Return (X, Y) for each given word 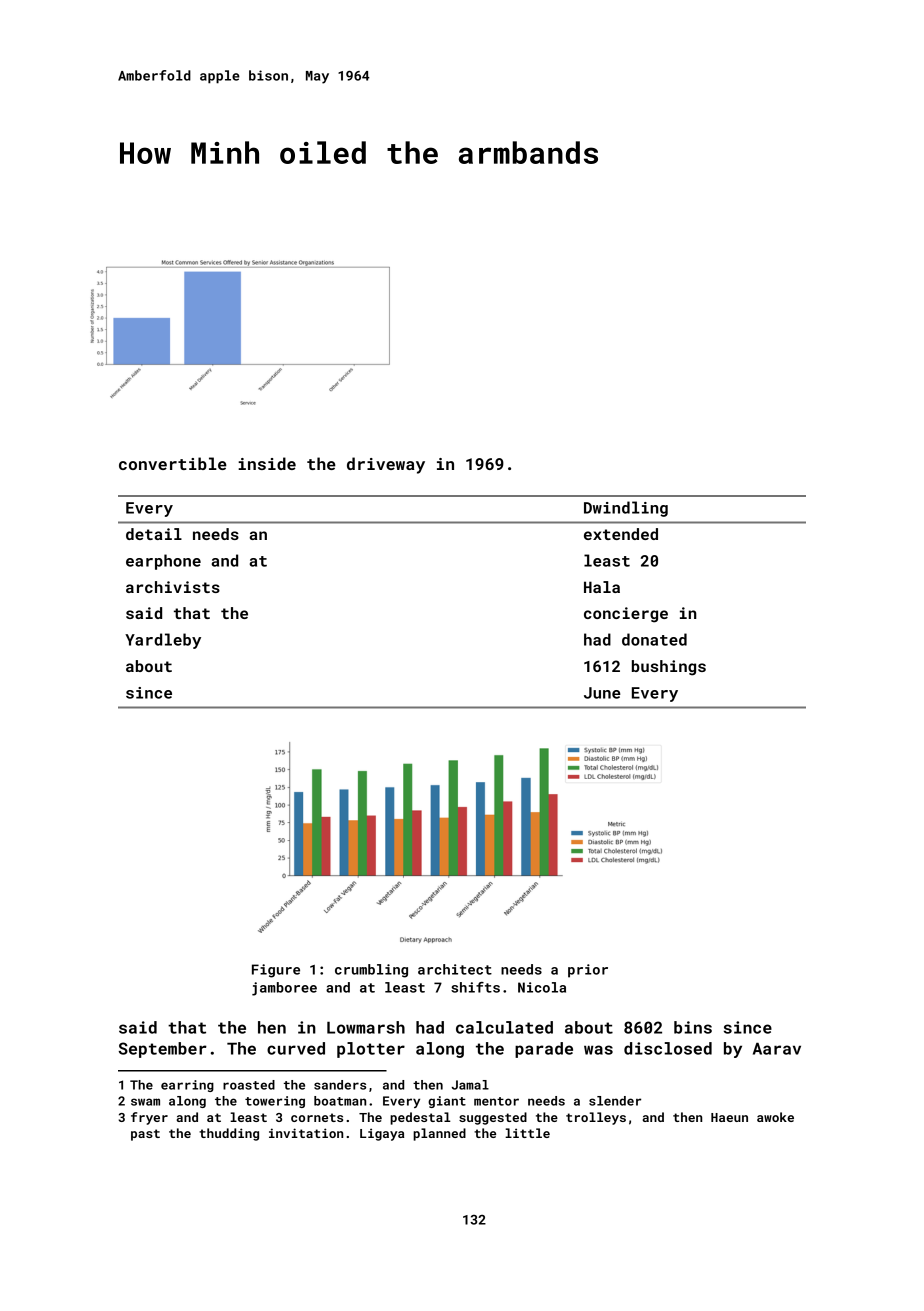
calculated (504, 1027)
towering (275, 1102)
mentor (496, 1101)
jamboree (284, 989)
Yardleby (163, 641)
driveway (386, 465)
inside (267, 463)
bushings (669, 668)
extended (621, 534)
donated (654, 639)
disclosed (668, 1048)
